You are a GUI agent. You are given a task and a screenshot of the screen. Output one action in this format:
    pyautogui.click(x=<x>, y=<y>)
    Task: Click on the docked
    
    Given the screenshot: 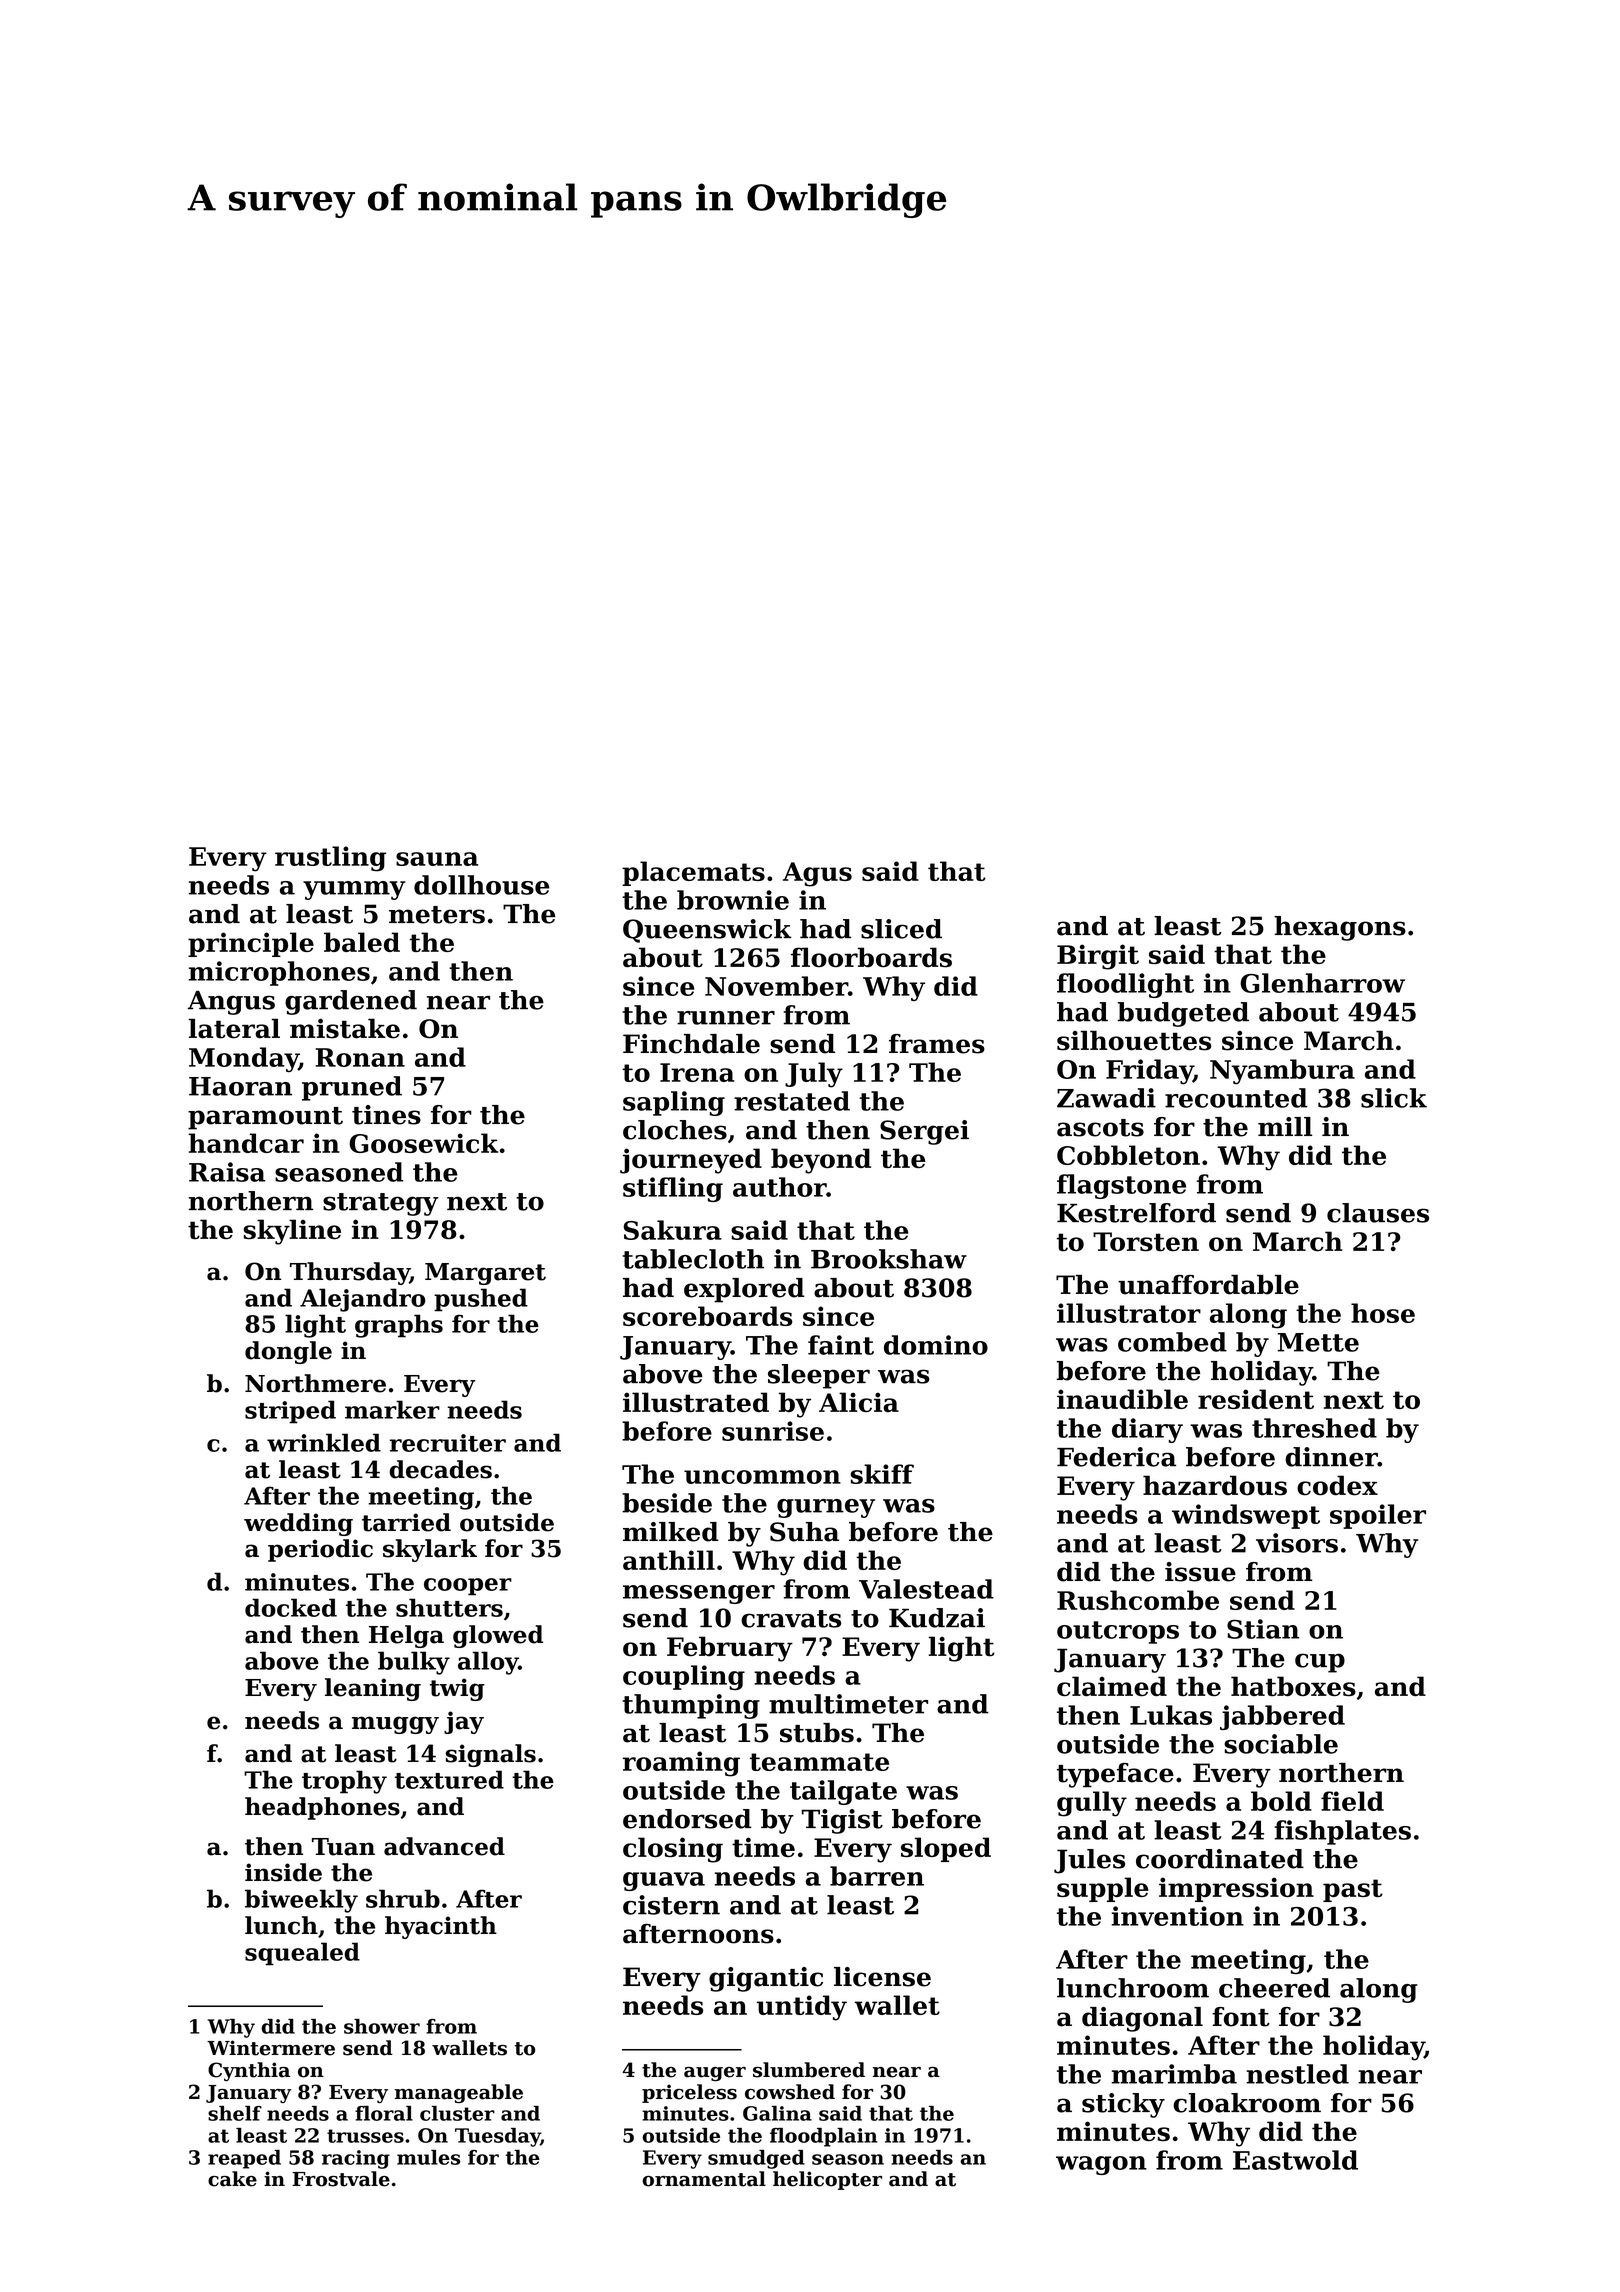 What is the action you would take?
    pyautogui.click(x=291, y=1607)
